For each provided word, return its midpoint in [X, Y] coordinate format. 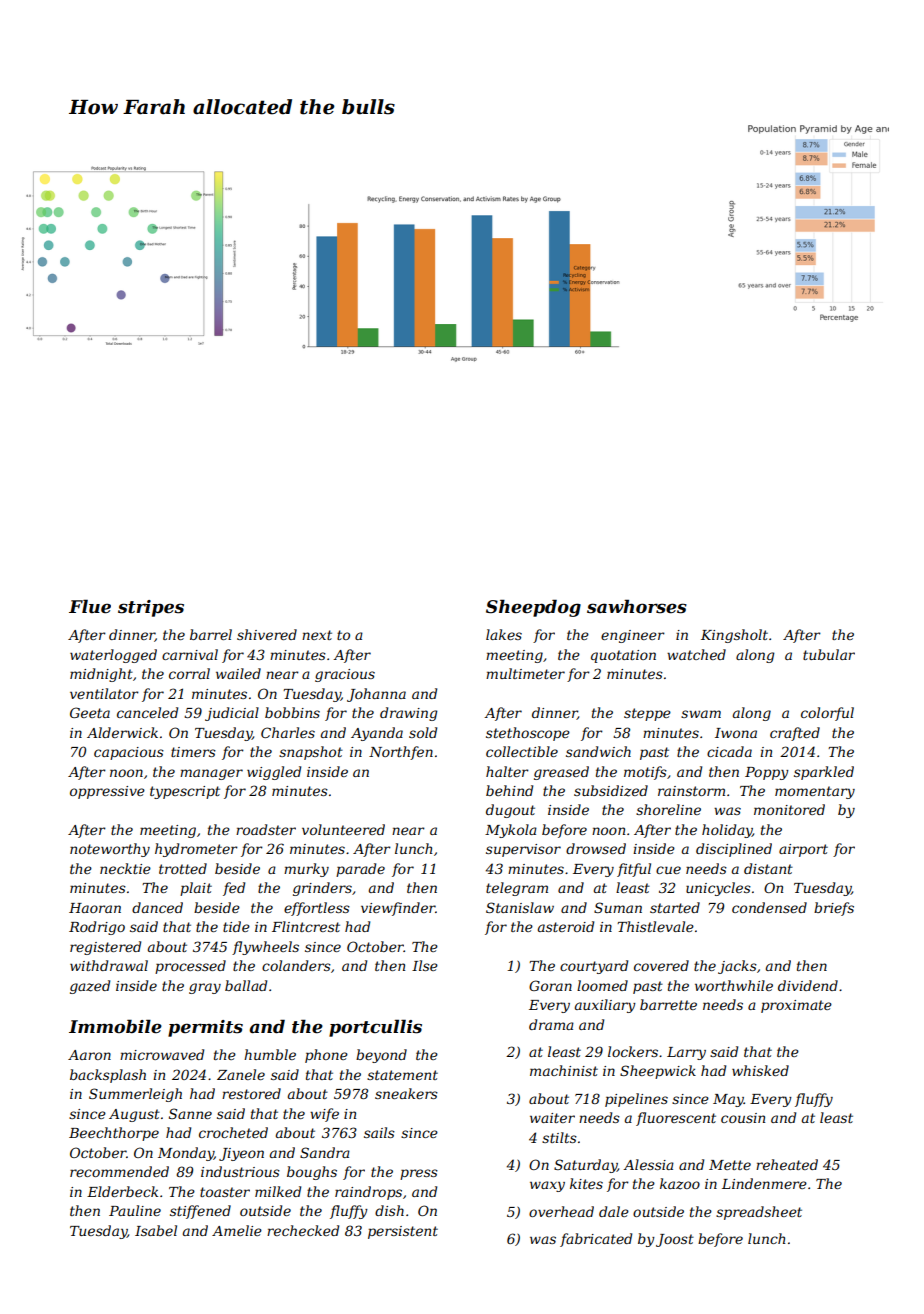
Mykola [511, 831]
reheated [787, 1164]
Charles [288, 732]
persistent [403, 1232]
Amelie [237, 1230]
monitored [789, 809]
